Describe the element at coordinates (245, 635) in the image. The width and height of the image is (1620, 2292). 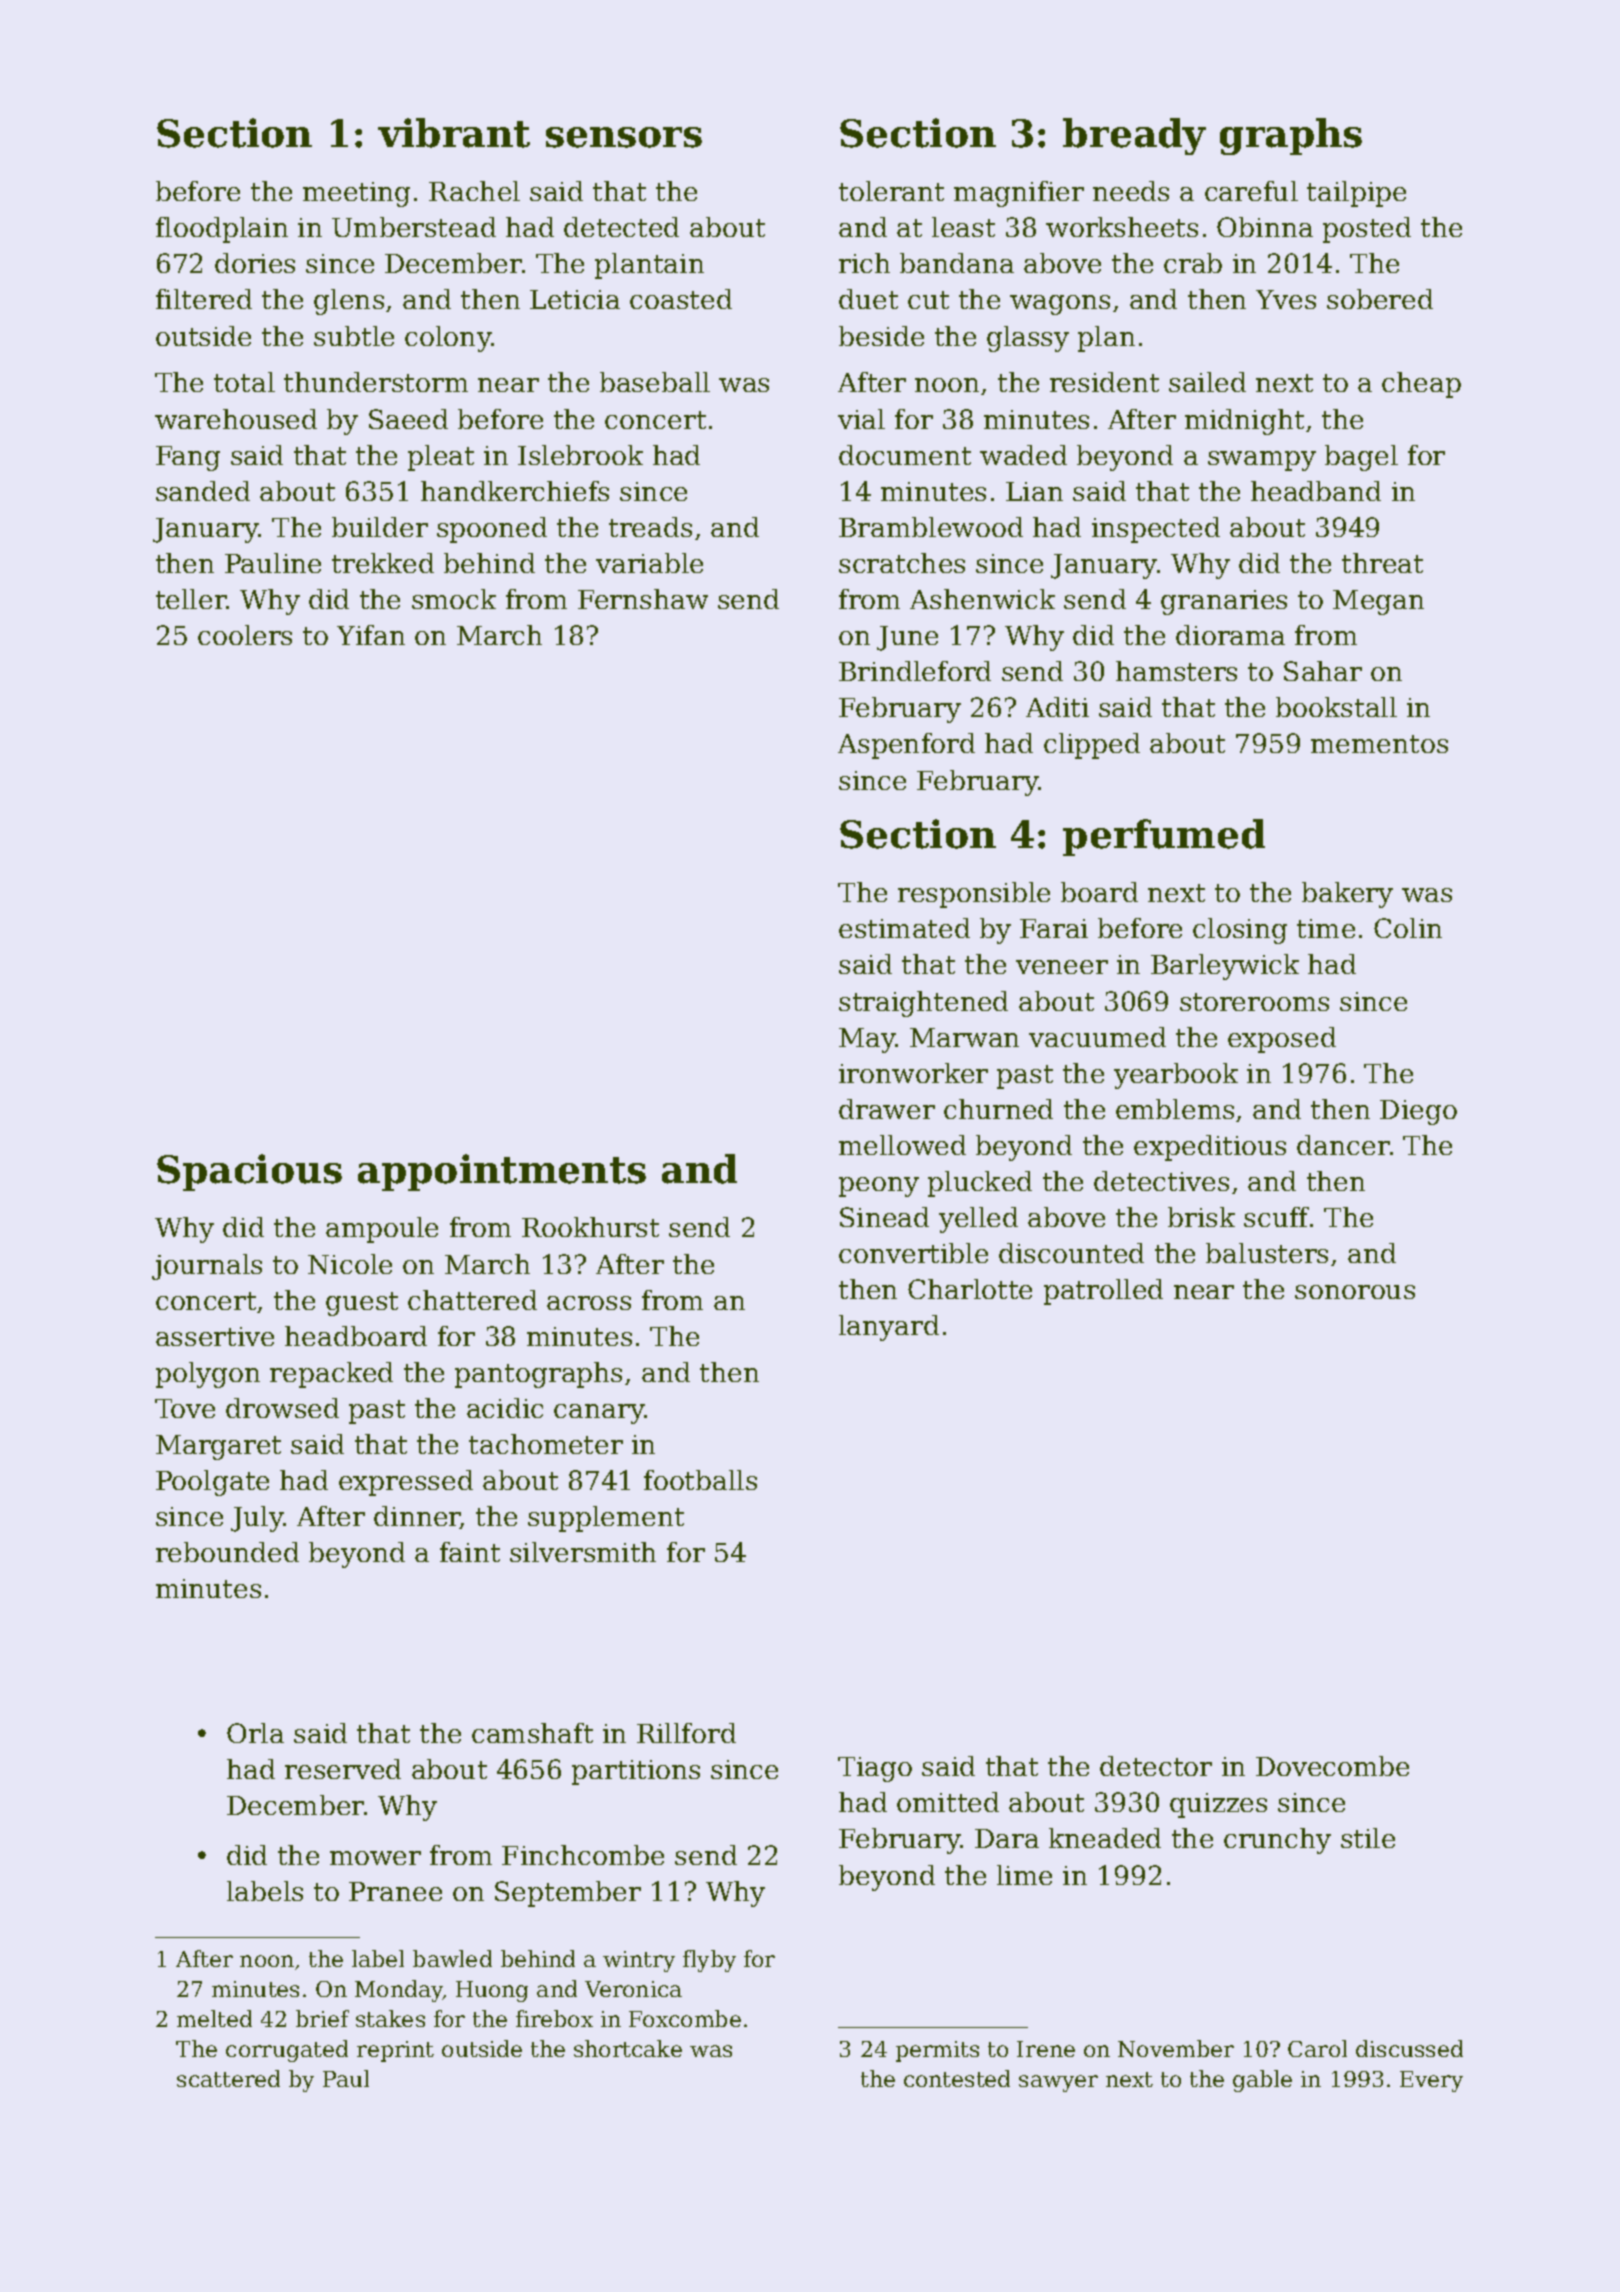
I see `coolers` at that location.
